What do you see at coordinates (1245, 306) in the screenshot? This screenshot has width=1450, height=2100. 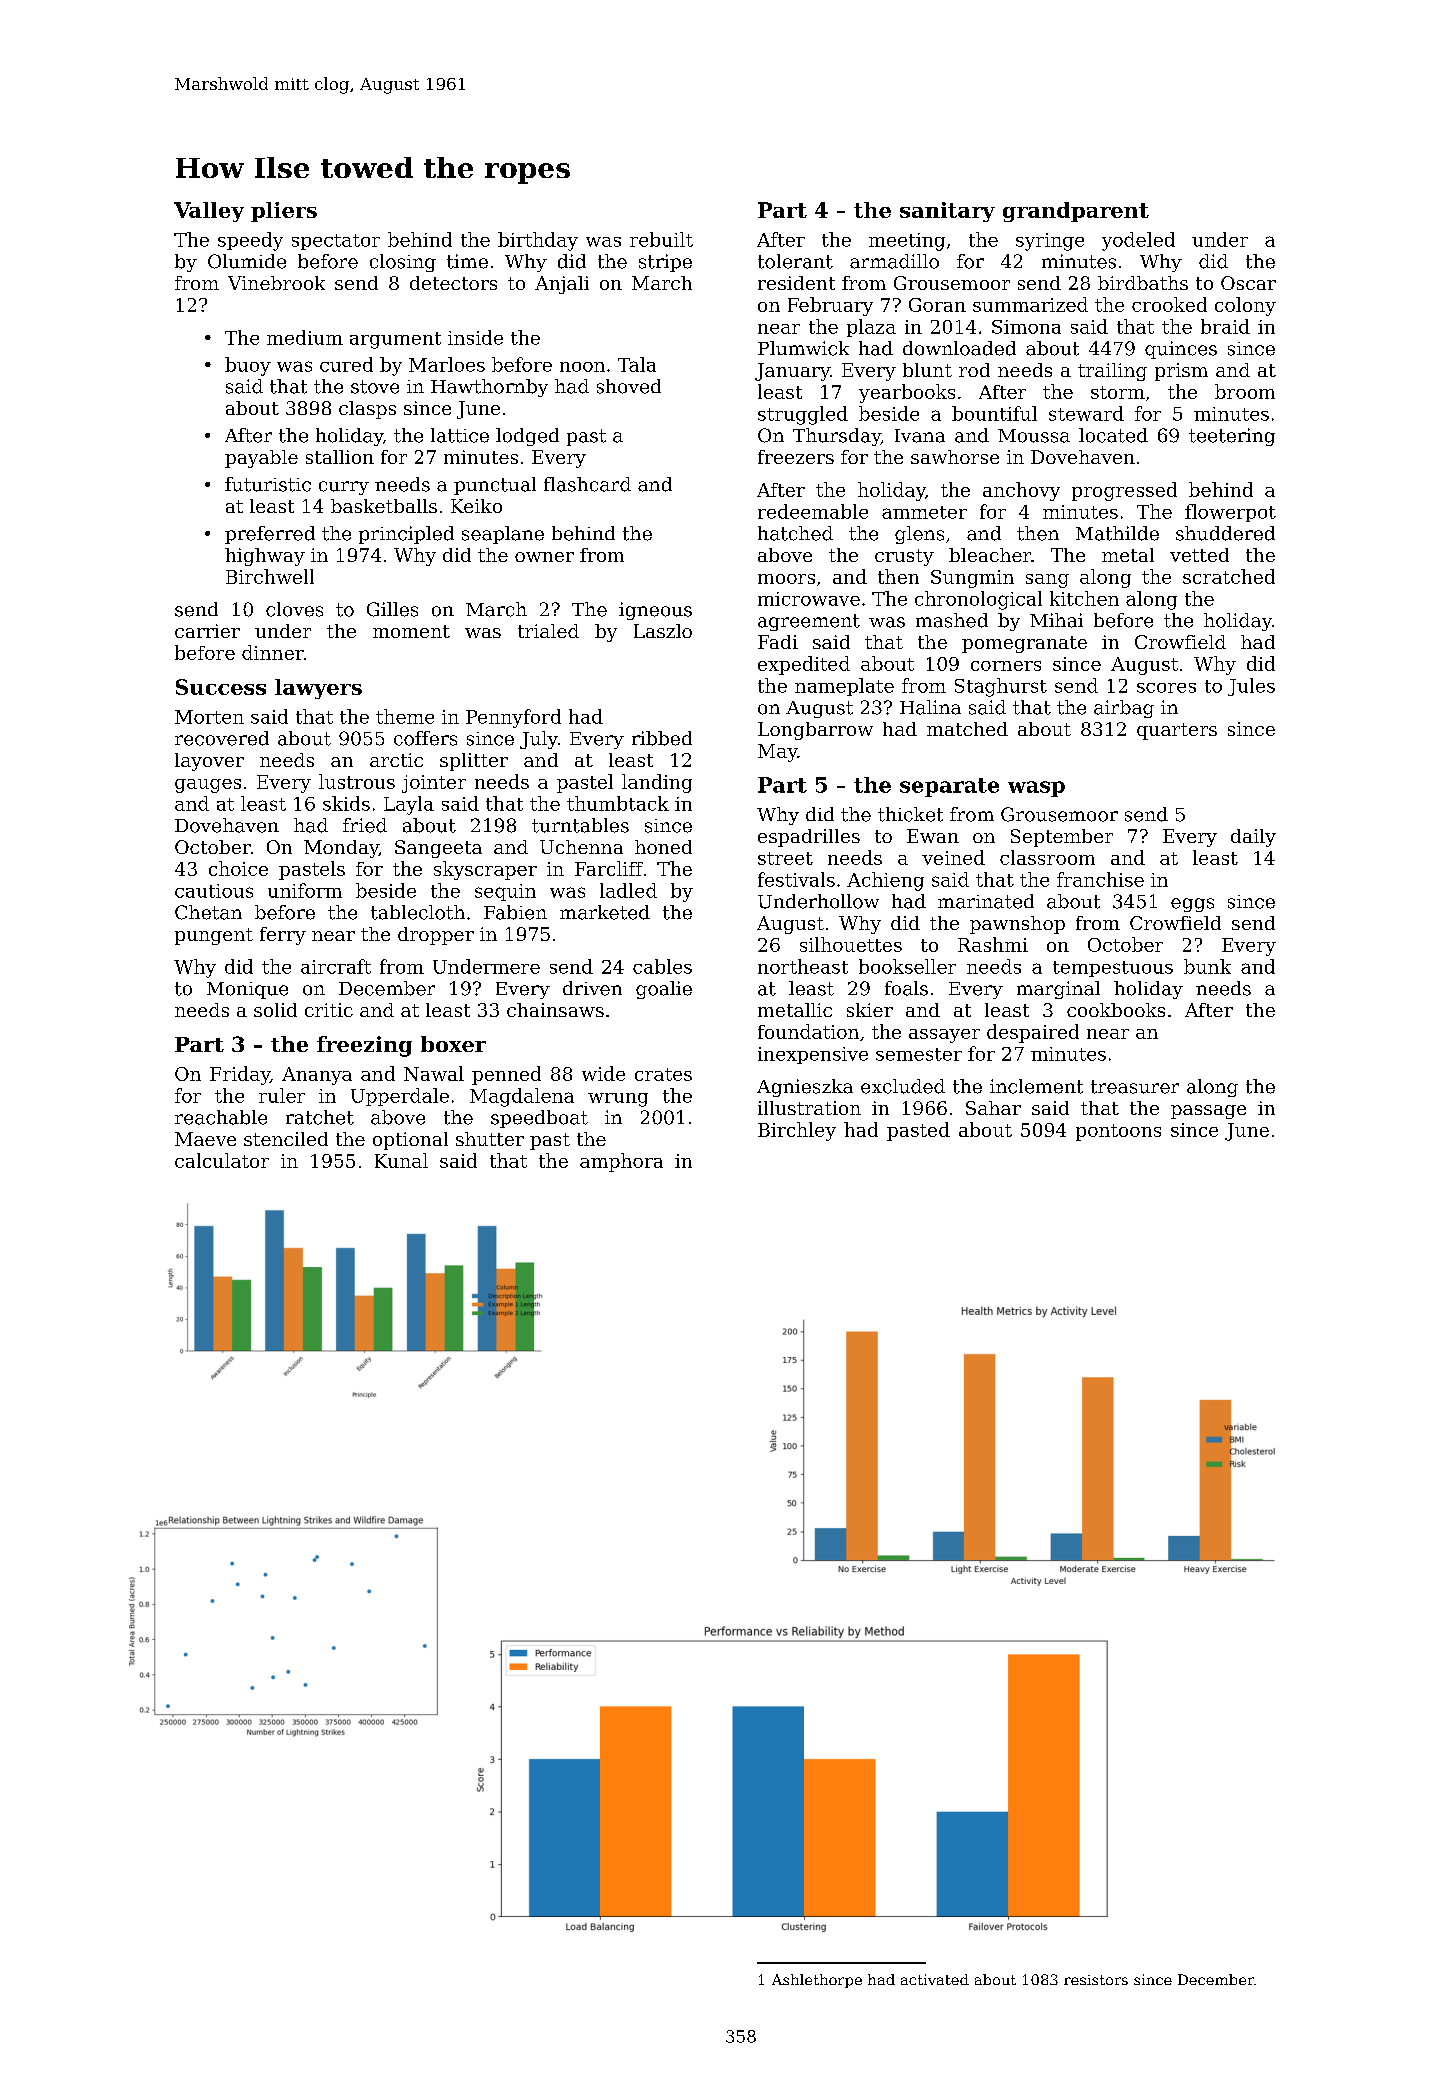 I see `colony` at bounding box center [1245, 306].
